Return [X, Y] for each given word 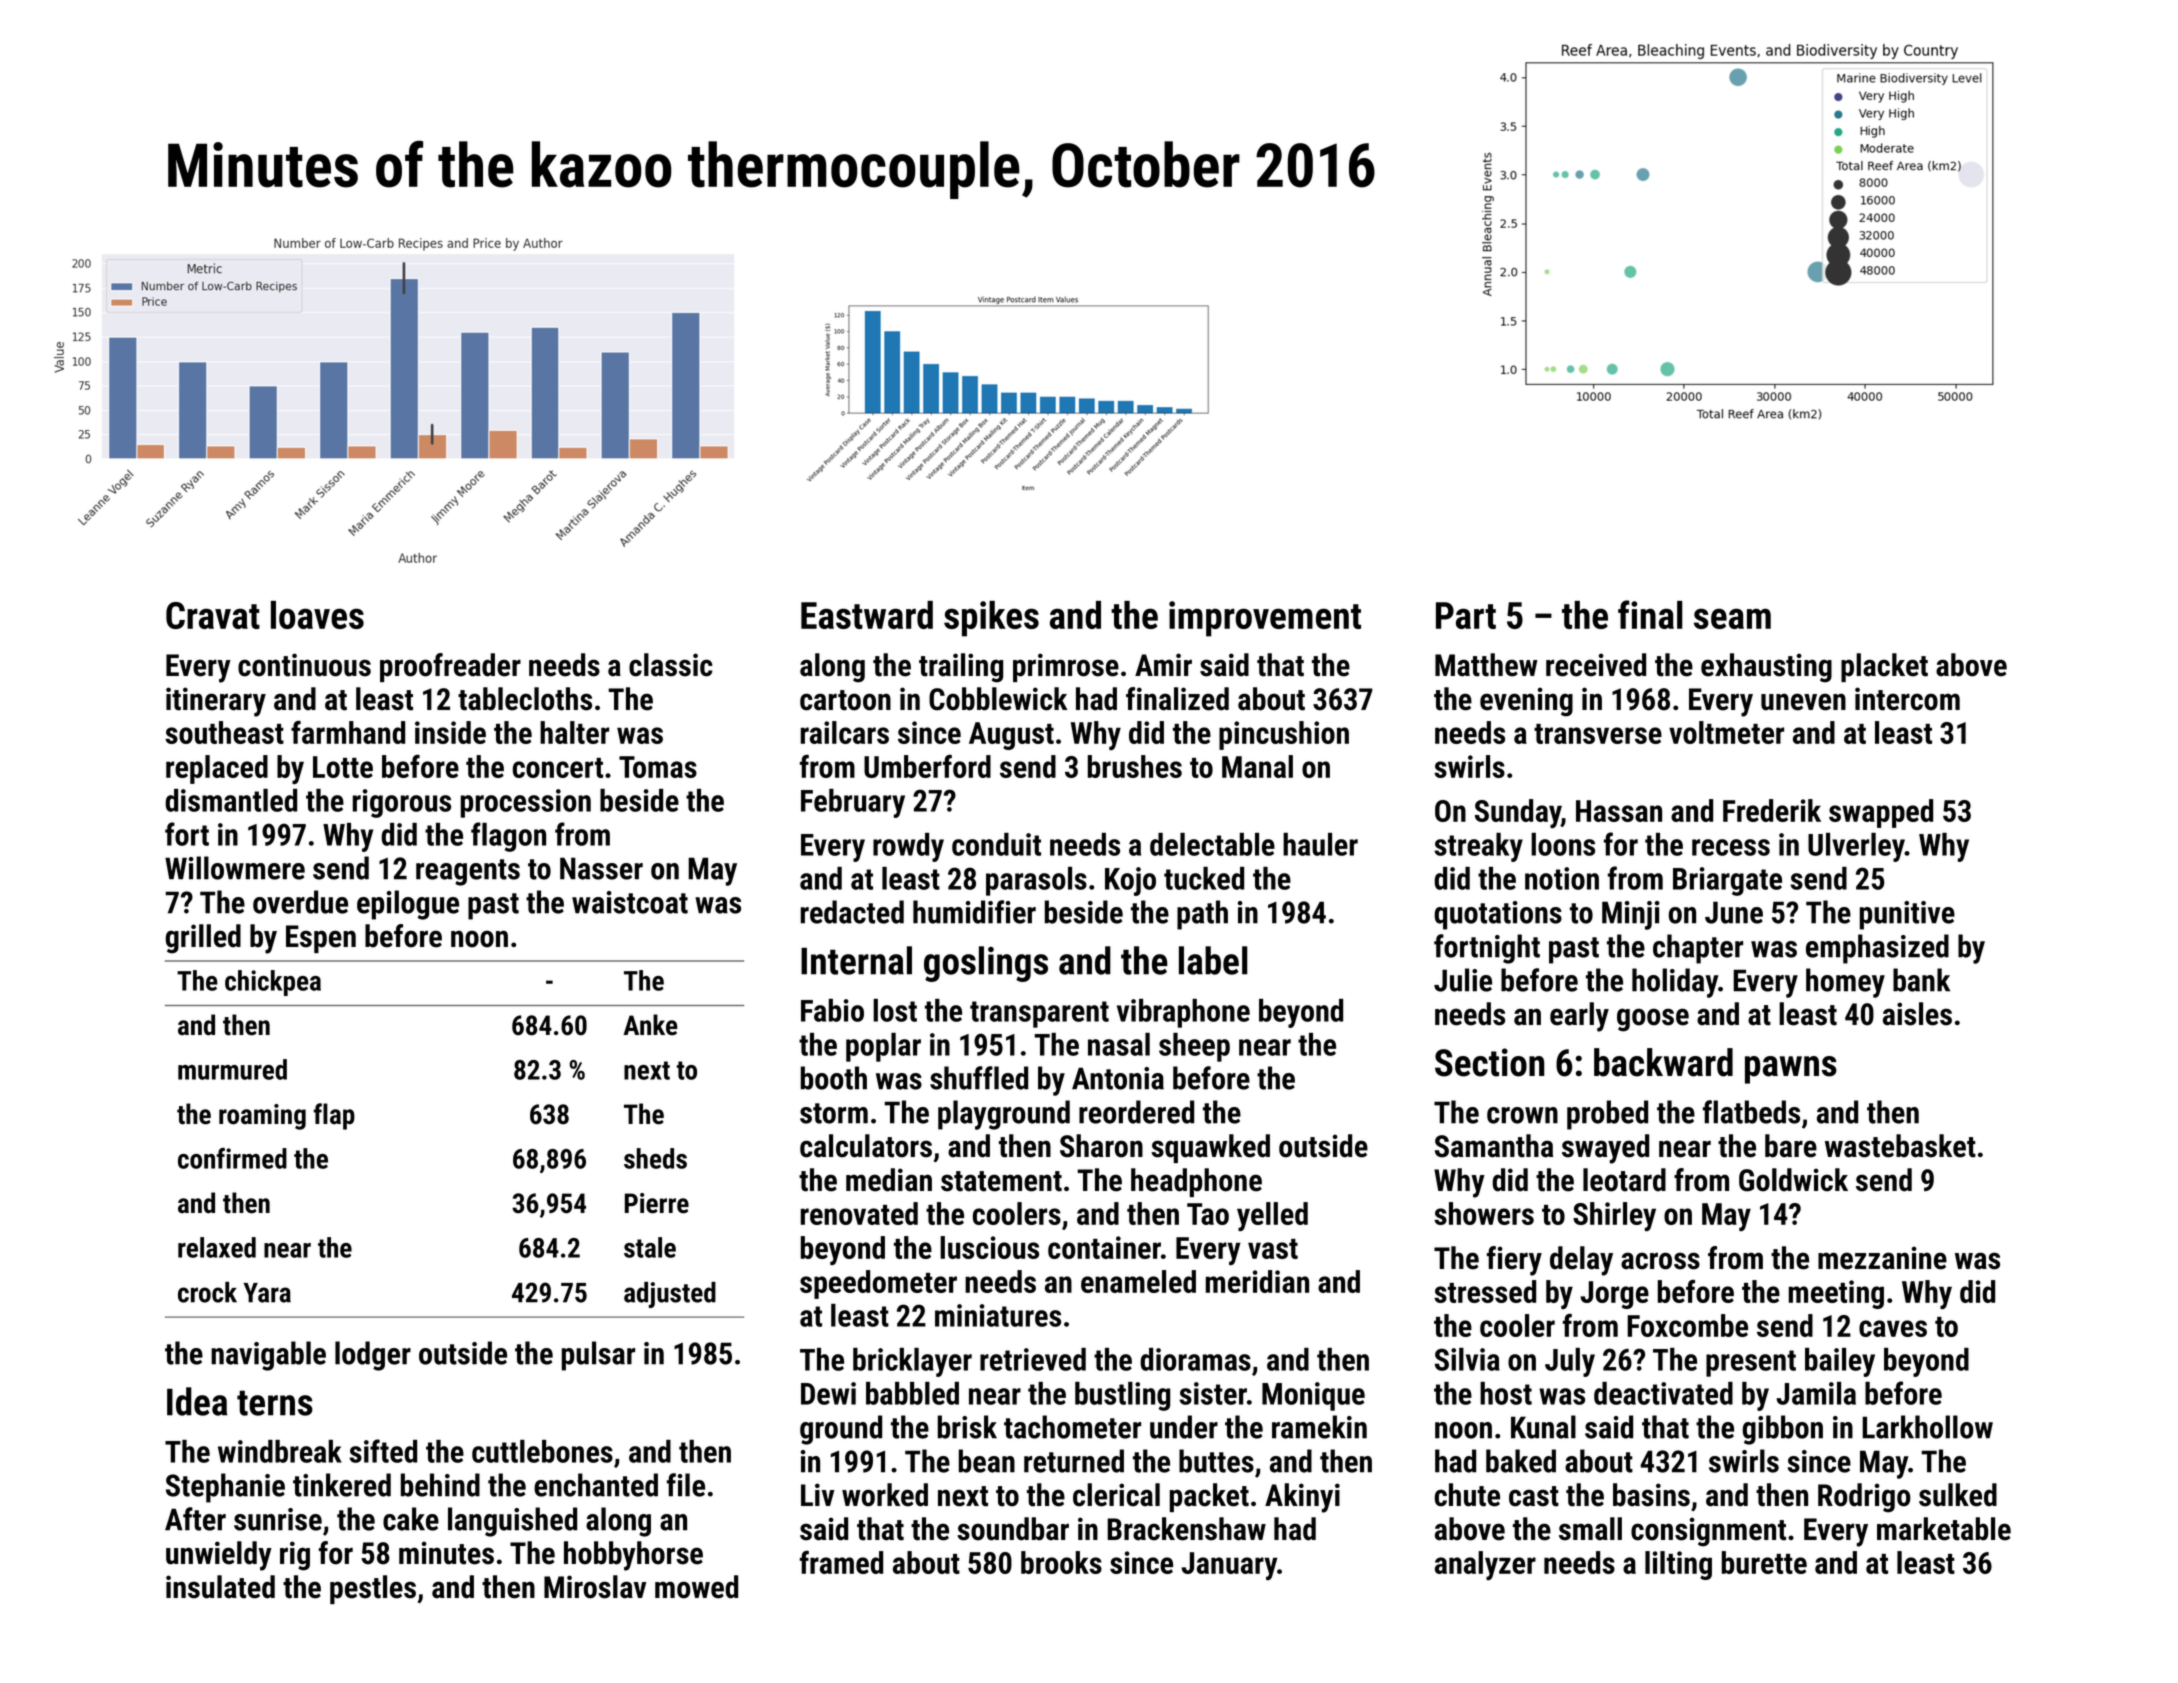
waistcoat [630, 902]
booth [834, 1078]
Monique [1313, 1396]
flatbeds [1751, 1112]
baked [1521, 1461]
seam [1732, 618]
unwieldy [219, 1556]
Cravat [213, 615]
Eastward [867, 615]
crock [207, 1292]
